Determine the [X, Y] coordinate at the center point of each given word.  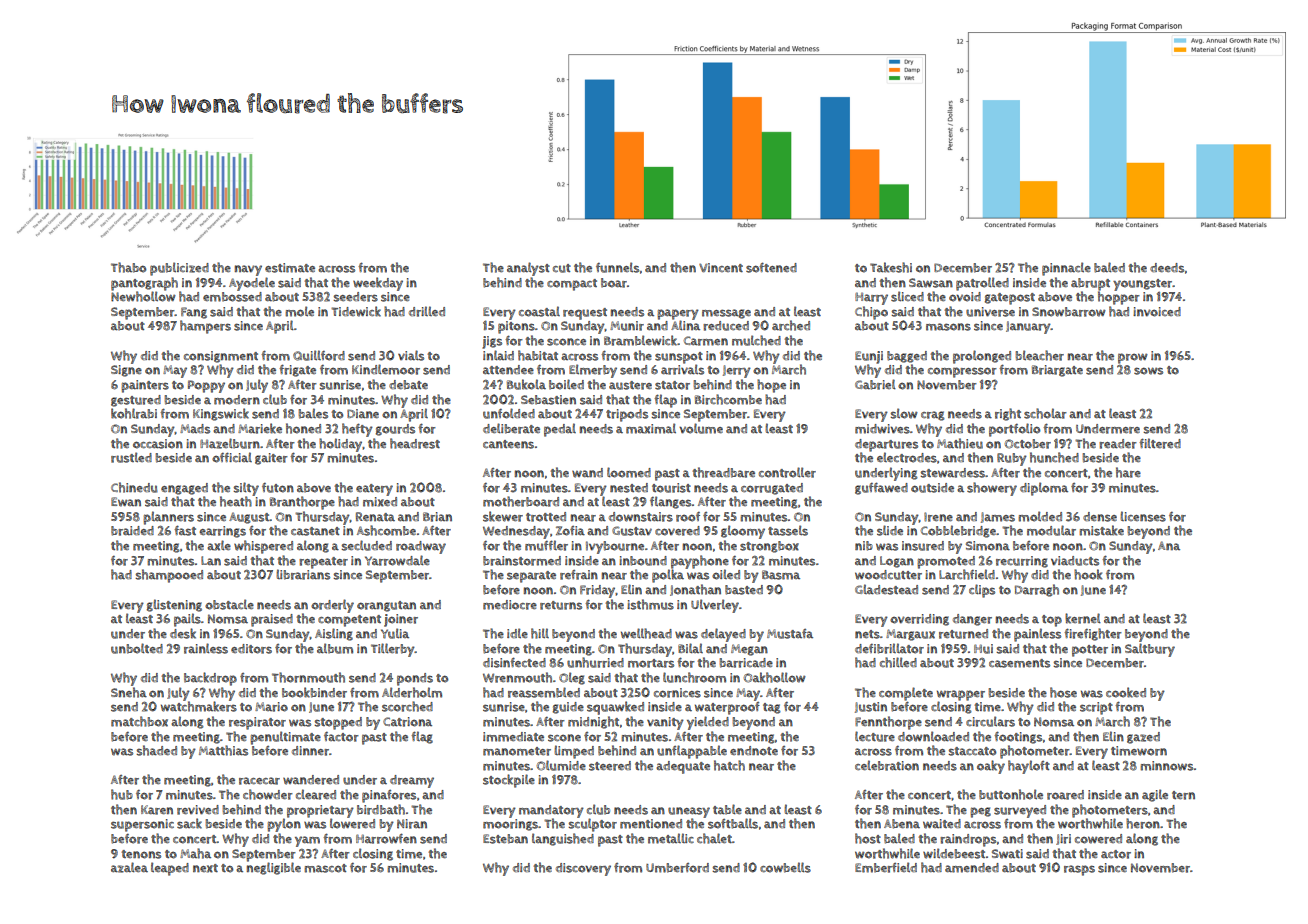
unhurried [595, 662]
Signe [126, 371]
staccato [972, 751]
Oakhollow [774, 677]
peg [980, 812]
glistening [174, 605]
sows [1148, 371]
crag [932, 416]
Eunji [869, 357]
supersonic [142, 825]
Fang [194, 313]
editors [251, 649]
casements [1019, 663]
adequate [683, 767]
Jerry [737, 371]
